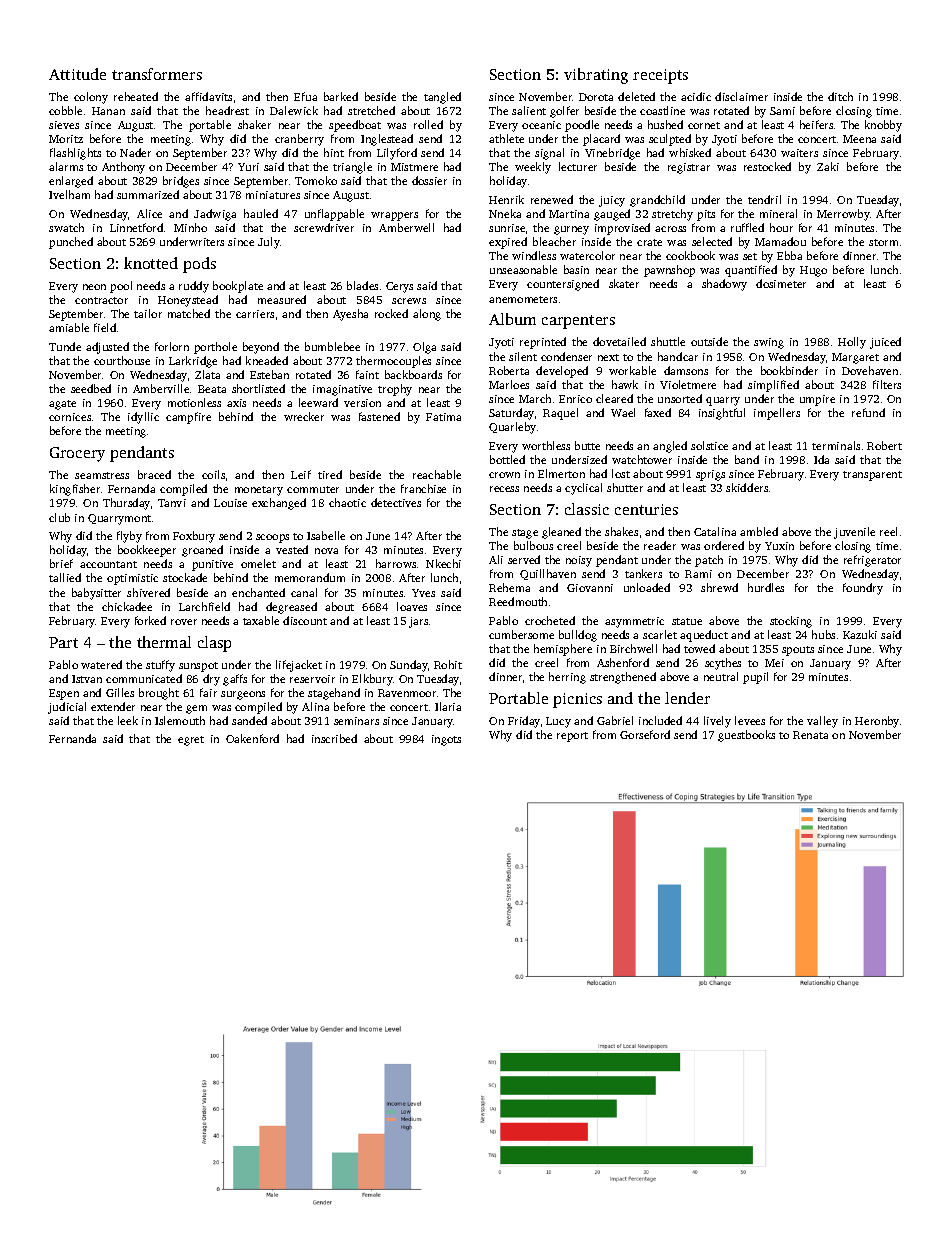  Describe the element at coordinates (782, 111) in the document. I see `Sami` at that location.
